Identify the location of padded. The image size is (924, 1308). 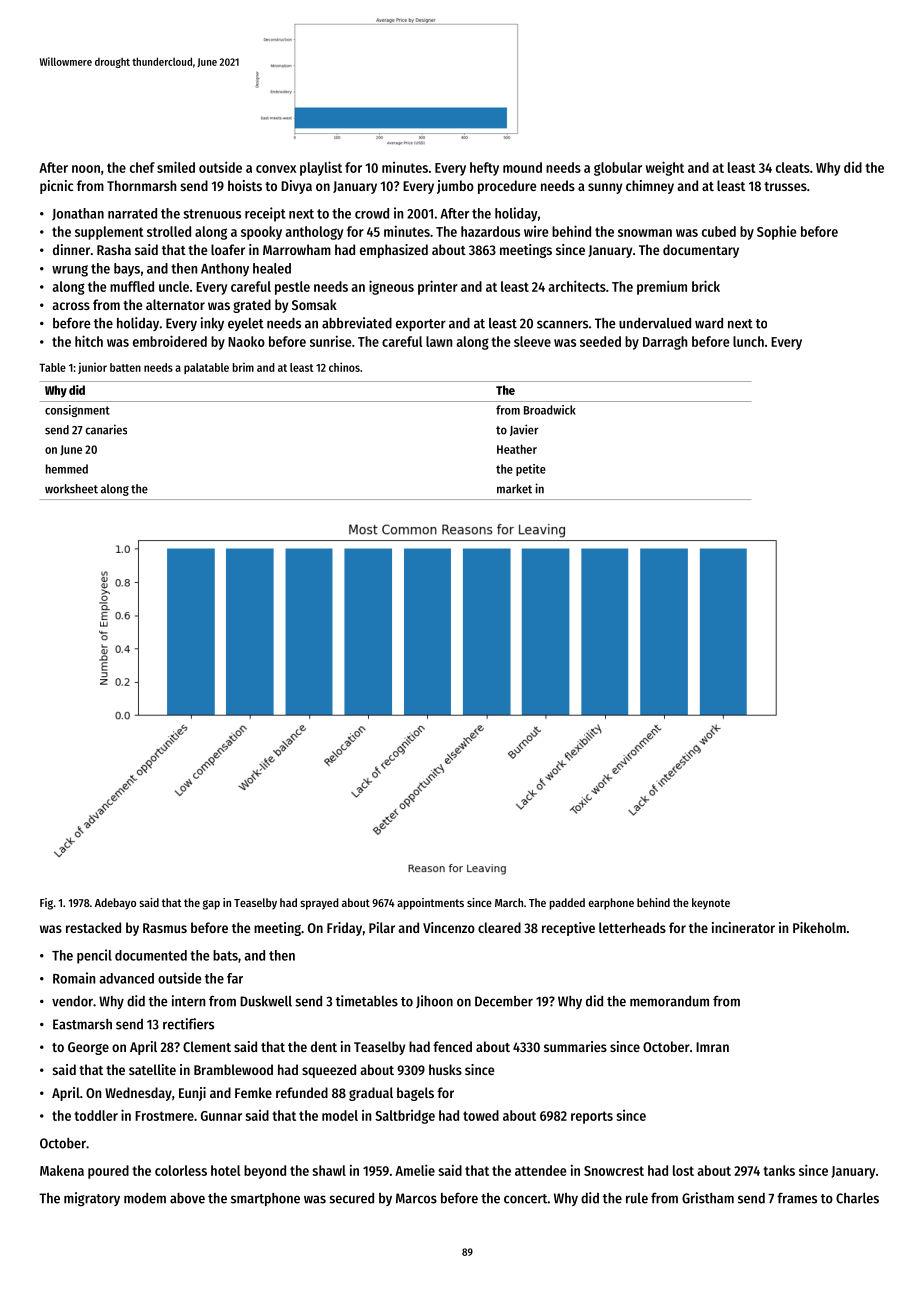
(567, 904).
